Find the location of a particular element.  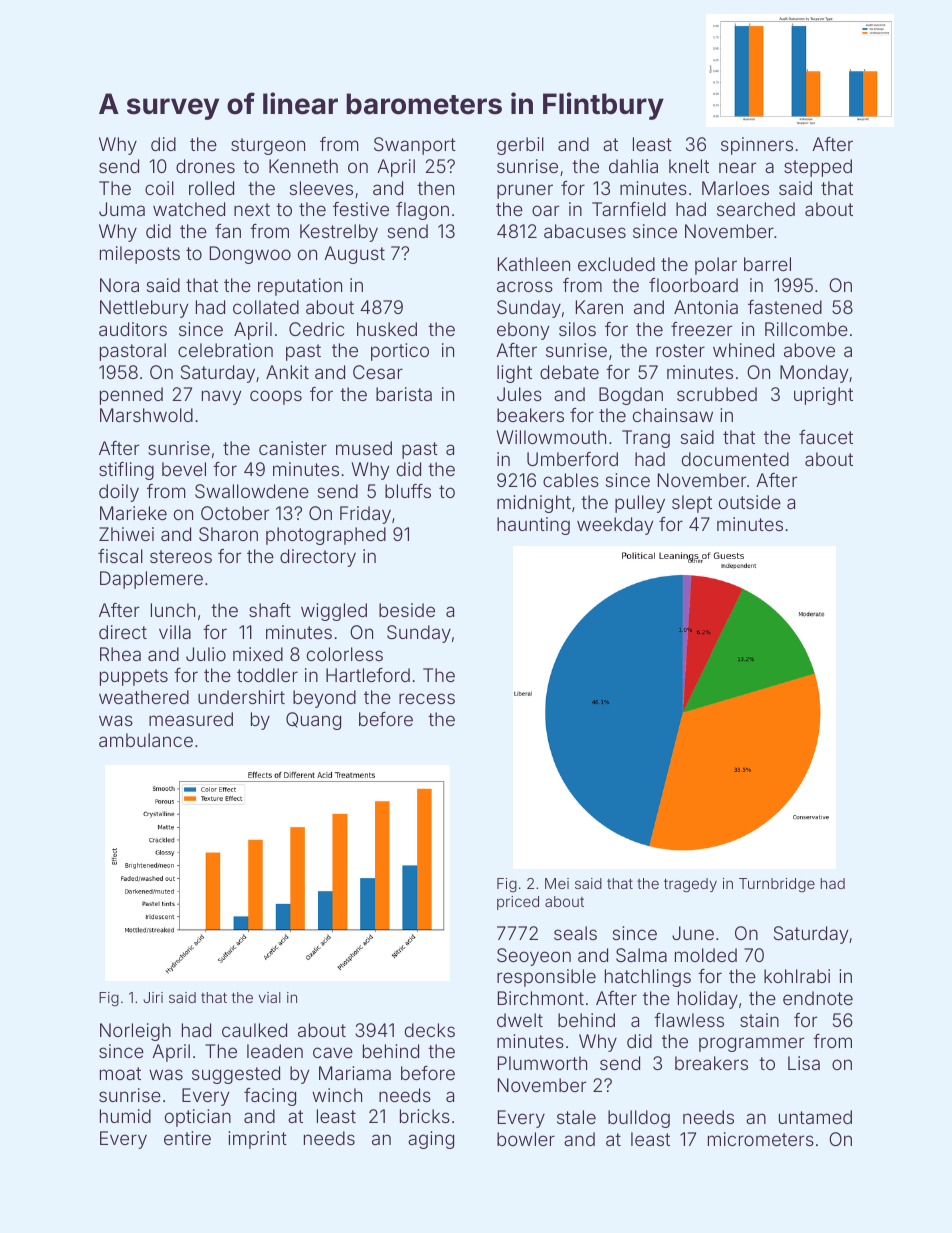

slept is located at coordinates (692, 504).
